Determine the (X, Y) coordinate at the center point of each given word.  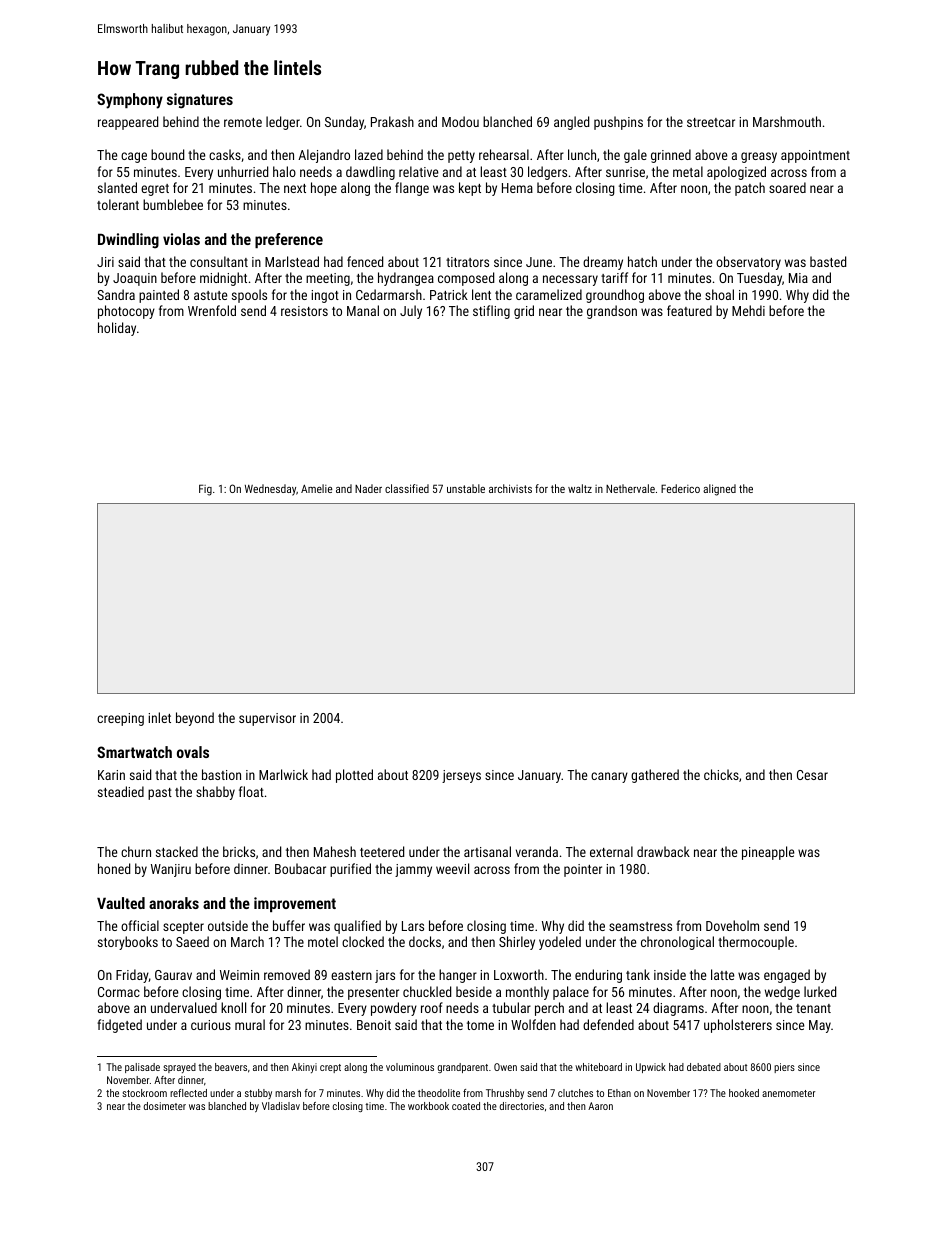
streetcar (711, 122)
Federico (680, 488)
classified (407, 488)
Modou (460, 121)
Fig (205, 490)
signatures (200, 101)
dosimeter (165, 1106)
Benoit (374, 1025)
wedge (782, 993)
